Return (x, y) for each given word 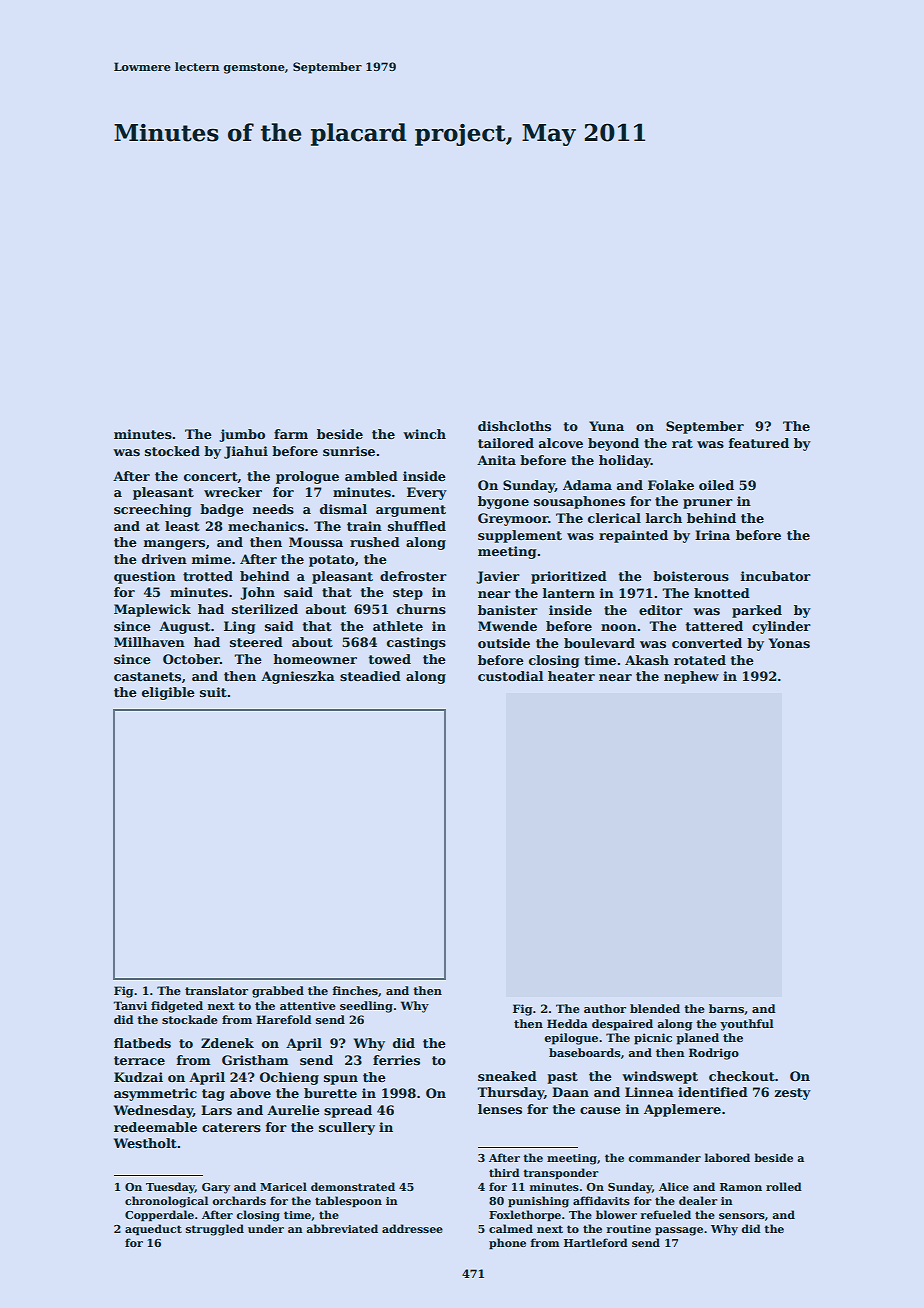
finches (355, 990)
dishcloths (514, 426)
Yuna (606, 426)
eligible (168, 693)
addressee (412, 1228)
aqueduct (153, 1230)
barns (726, 1008)
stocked (172, 451)
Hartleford (596, 1242)
